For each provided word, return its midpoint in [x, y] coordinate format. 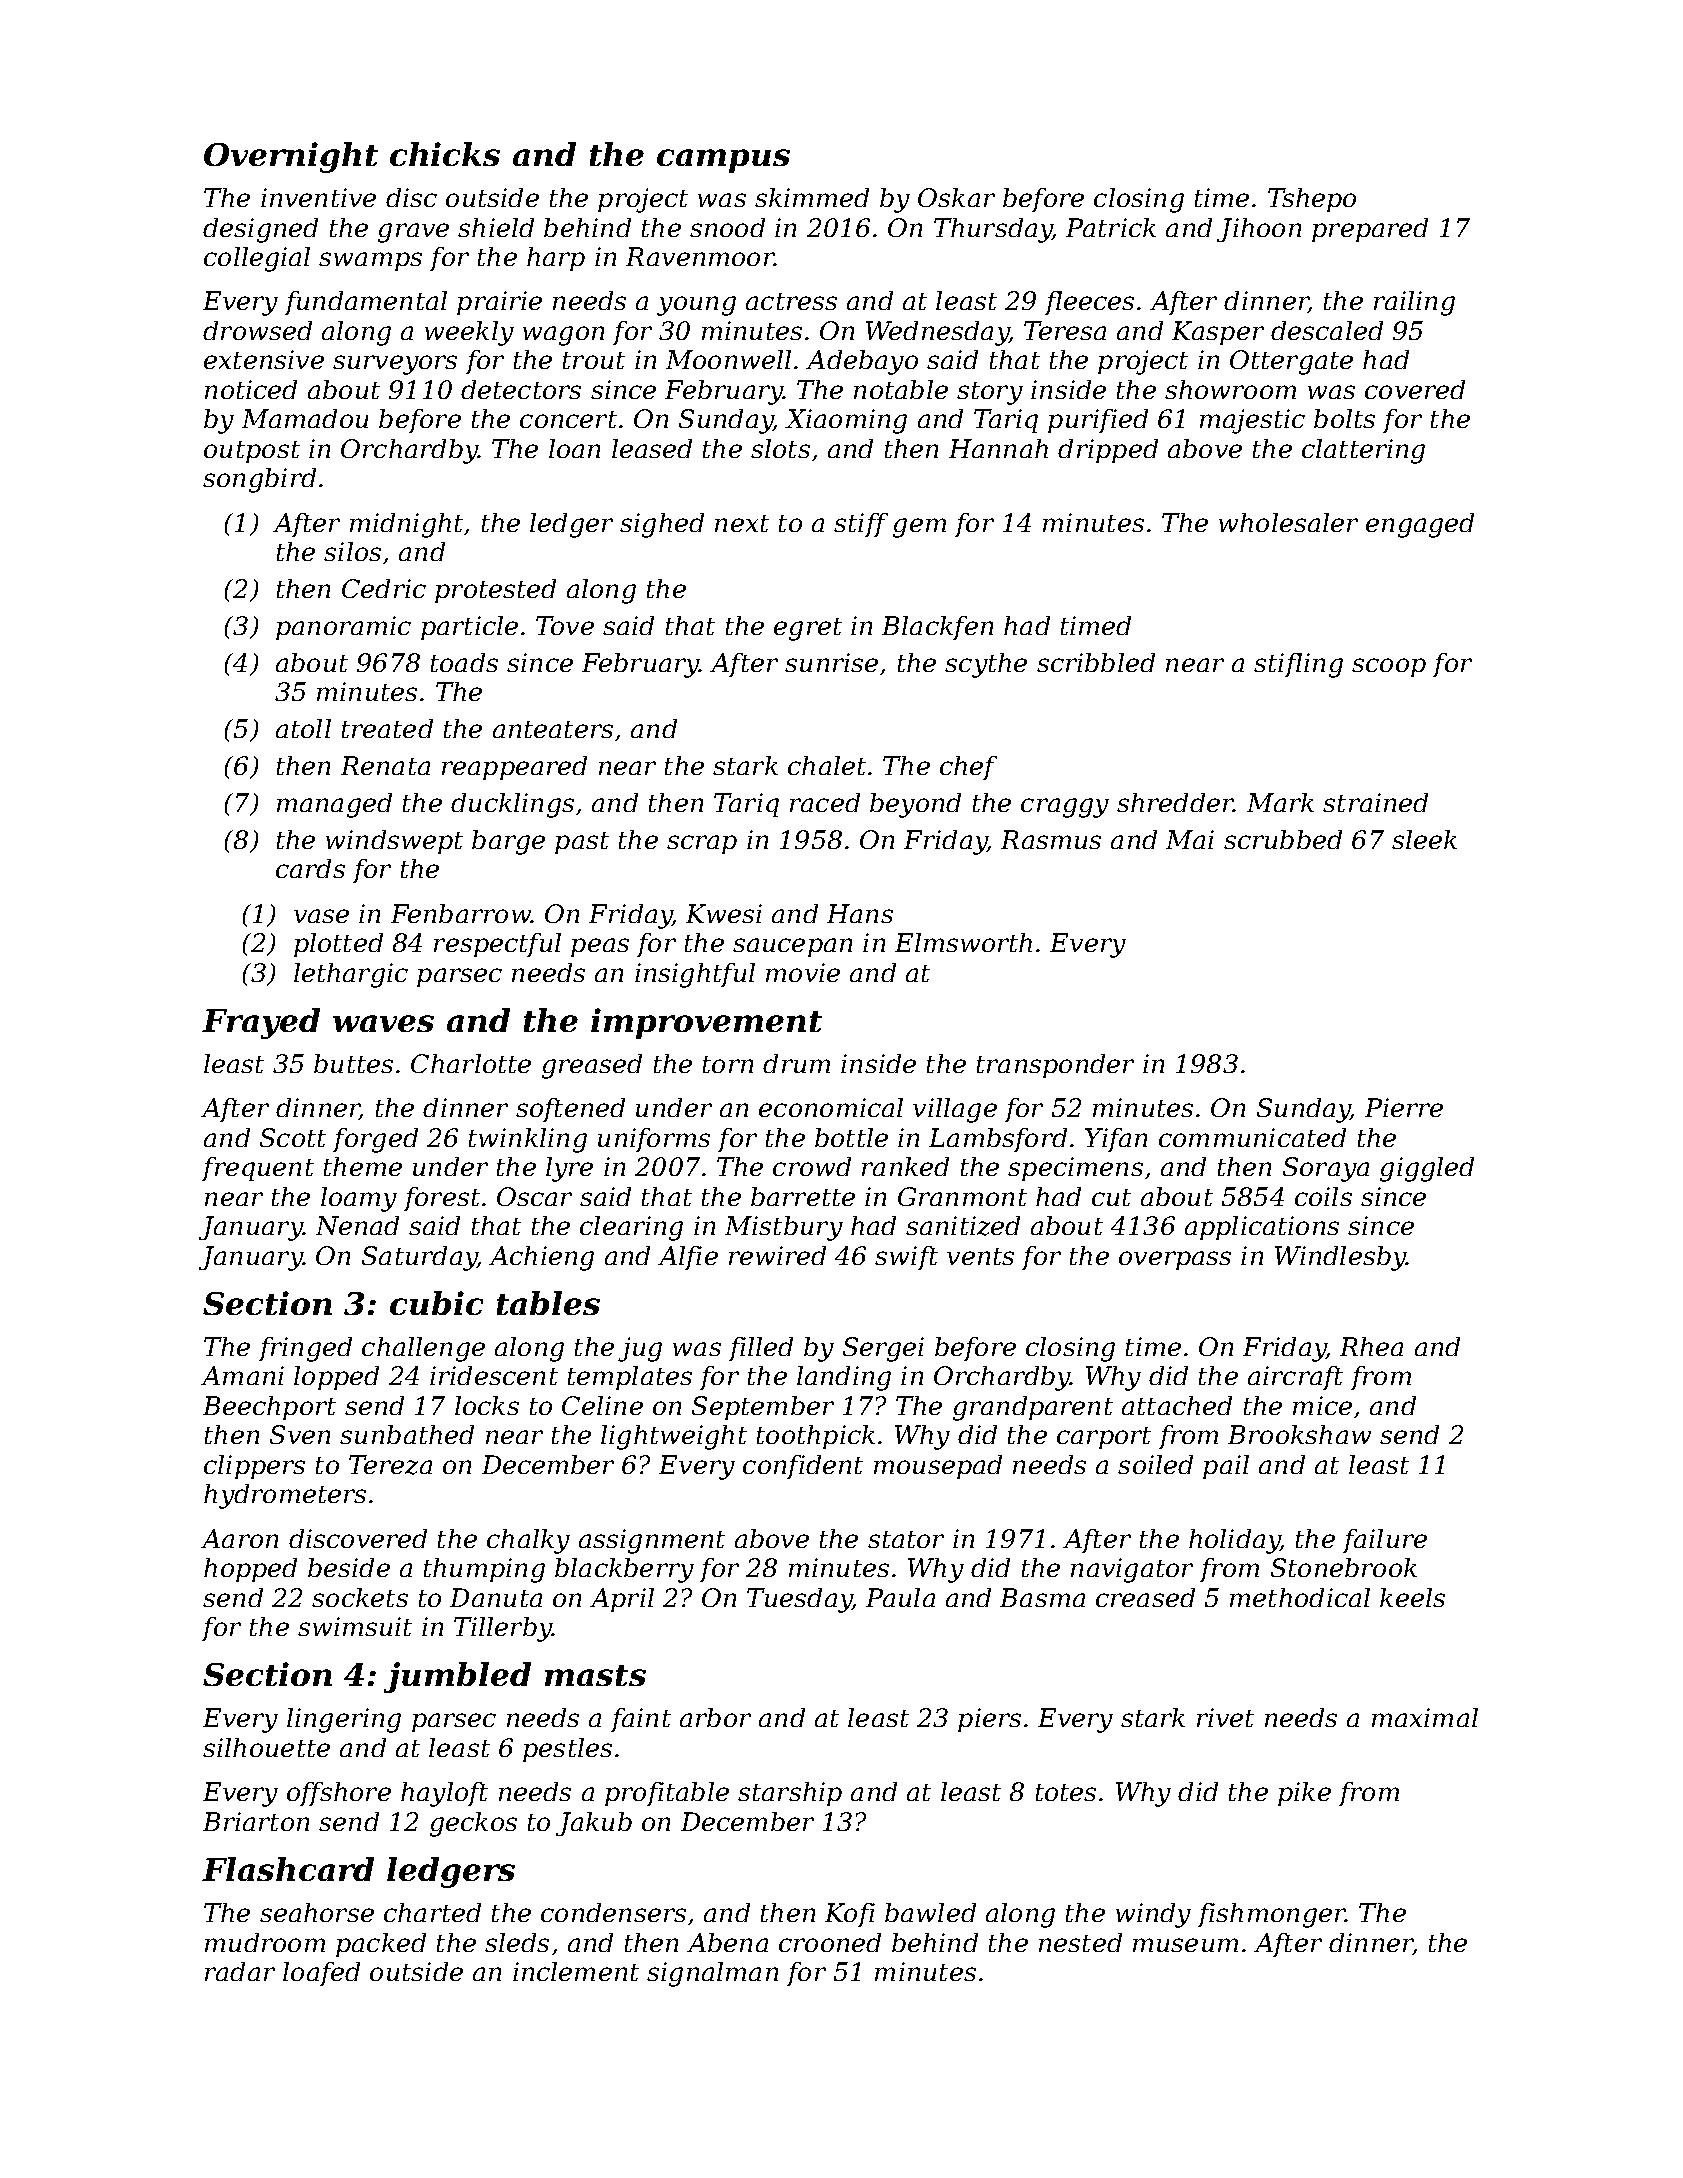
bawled [930, 1912]
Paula [900, 1597]
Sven [300, 1434]
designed [260, 230]
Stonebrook [1344, 1567]
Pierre [1404, 1107]
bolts [1344, 418]
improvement [706, 1023]
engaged [1420, 525]
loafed [321, 1974]
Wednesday [937, 333]
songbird [259, 480]
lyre [569, 1169]
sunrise [831, 662]
